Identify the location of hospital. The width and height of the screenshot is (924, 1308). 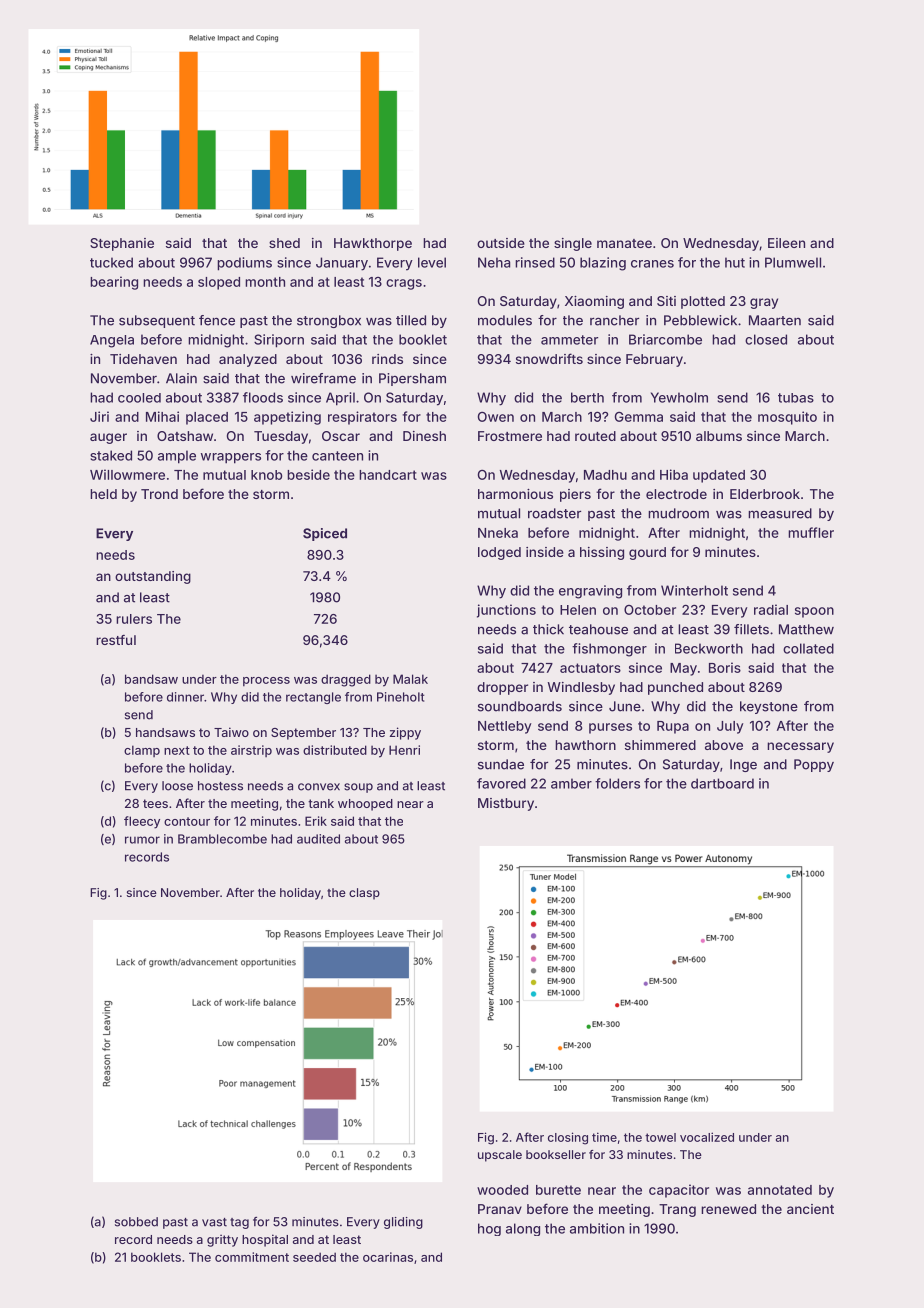
(265, 1240).
